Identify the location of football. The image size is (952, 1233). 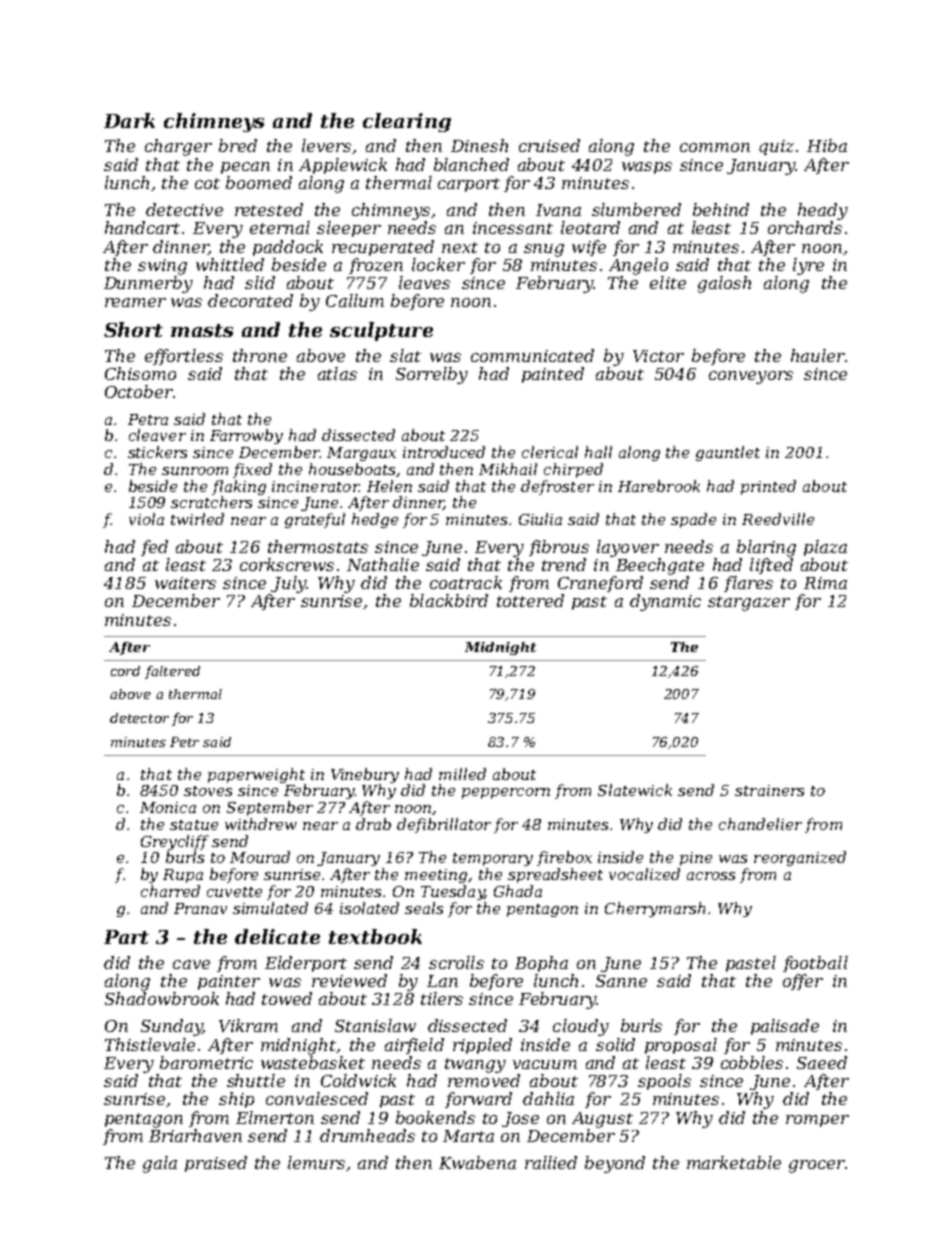
(815, 964).
